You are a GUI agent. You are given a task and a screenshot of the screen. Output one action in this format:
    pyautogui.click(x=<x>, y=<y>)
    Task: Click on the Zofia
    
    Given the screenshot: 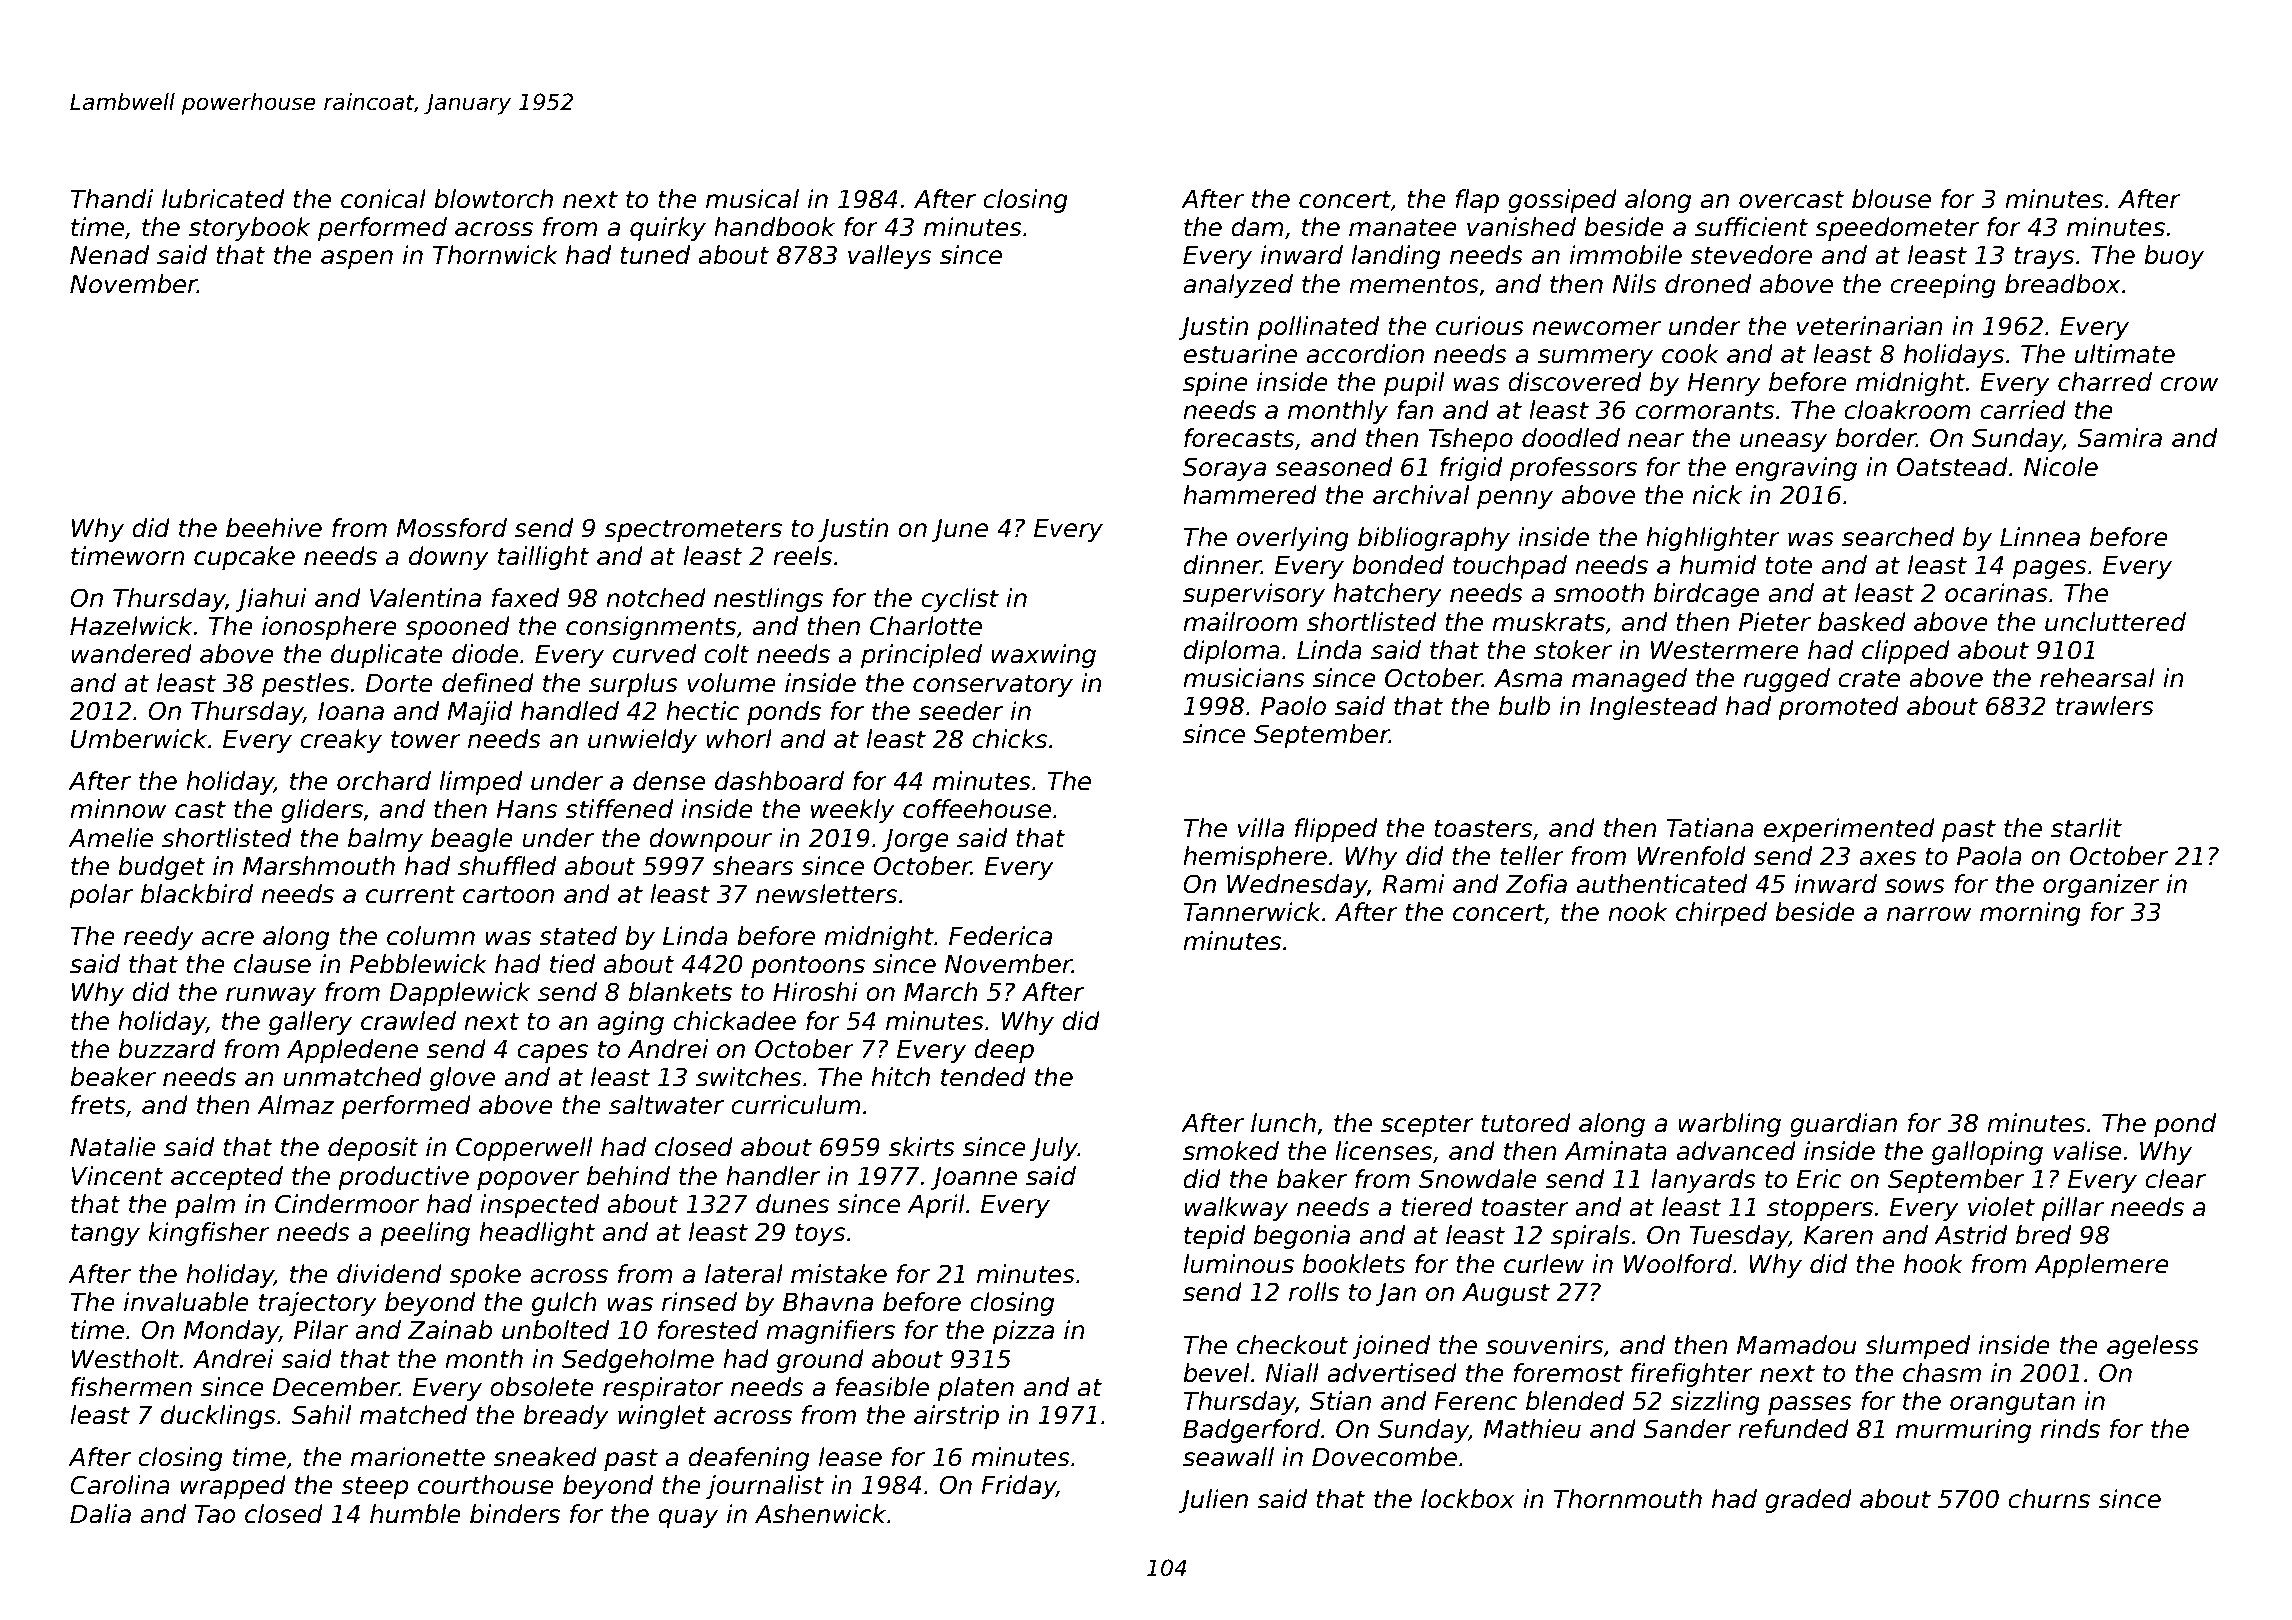 What is the action you would take?
    pyautogui.click(x=1536, y=884)
